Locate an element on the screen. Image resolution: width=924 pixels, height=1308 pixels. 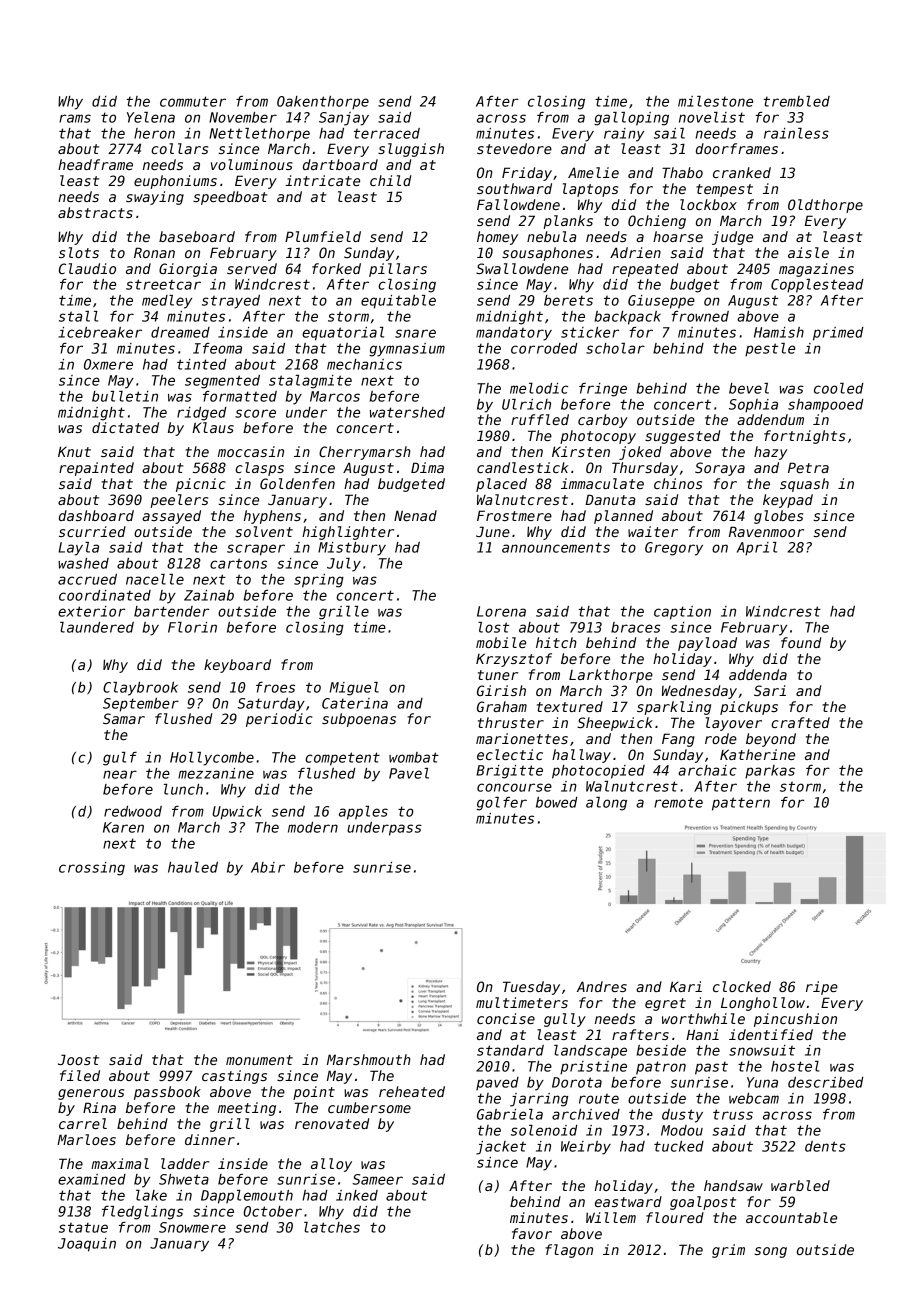
Joaquin is located at coordinates (87, 1245).
